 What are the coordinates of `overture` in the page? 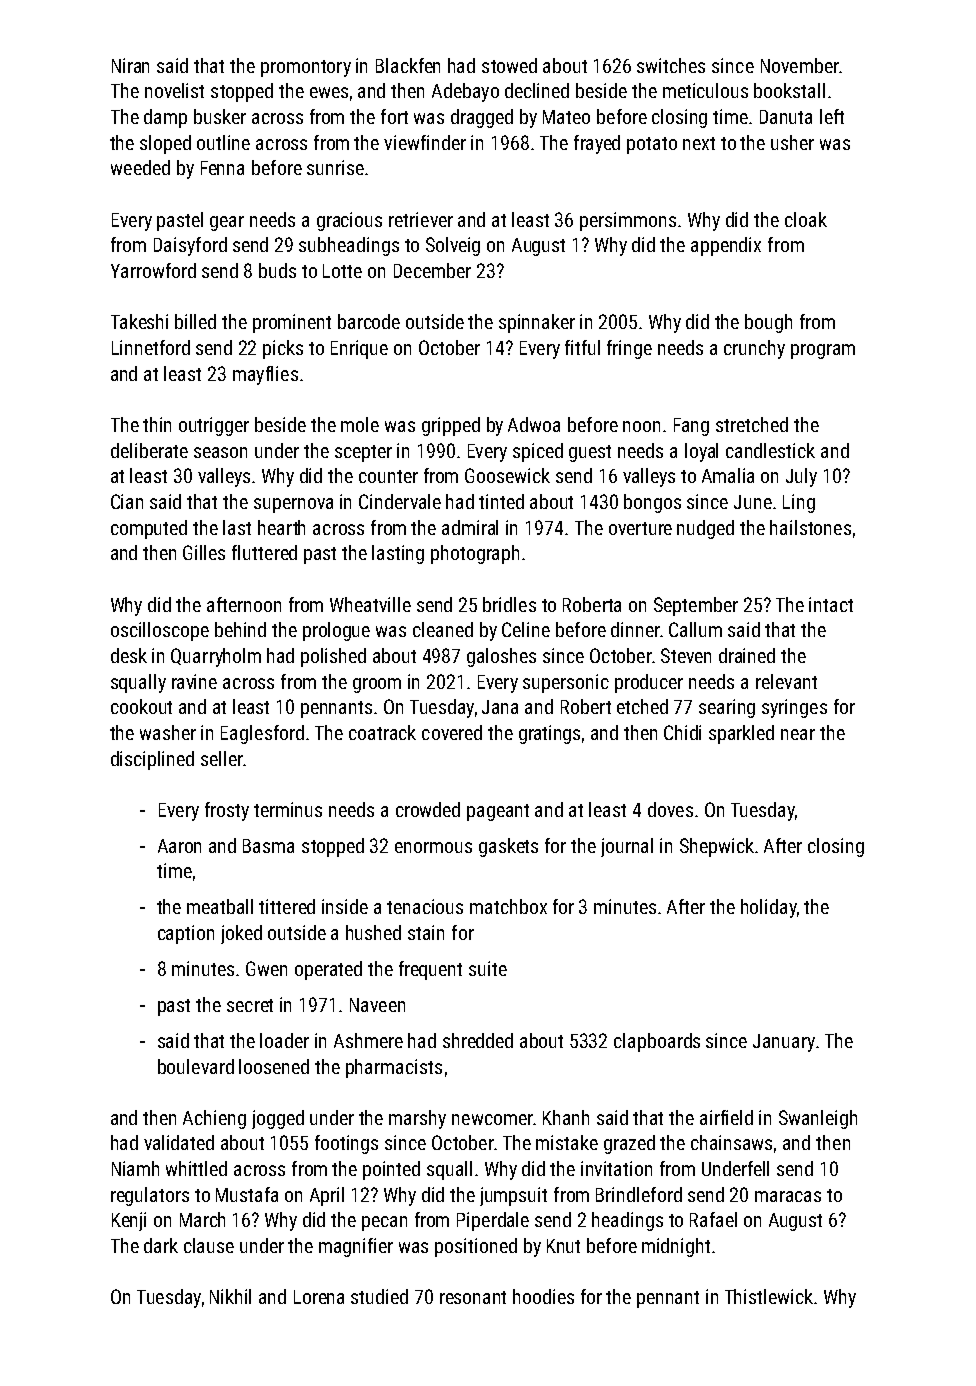 It's located at (640, 528).
